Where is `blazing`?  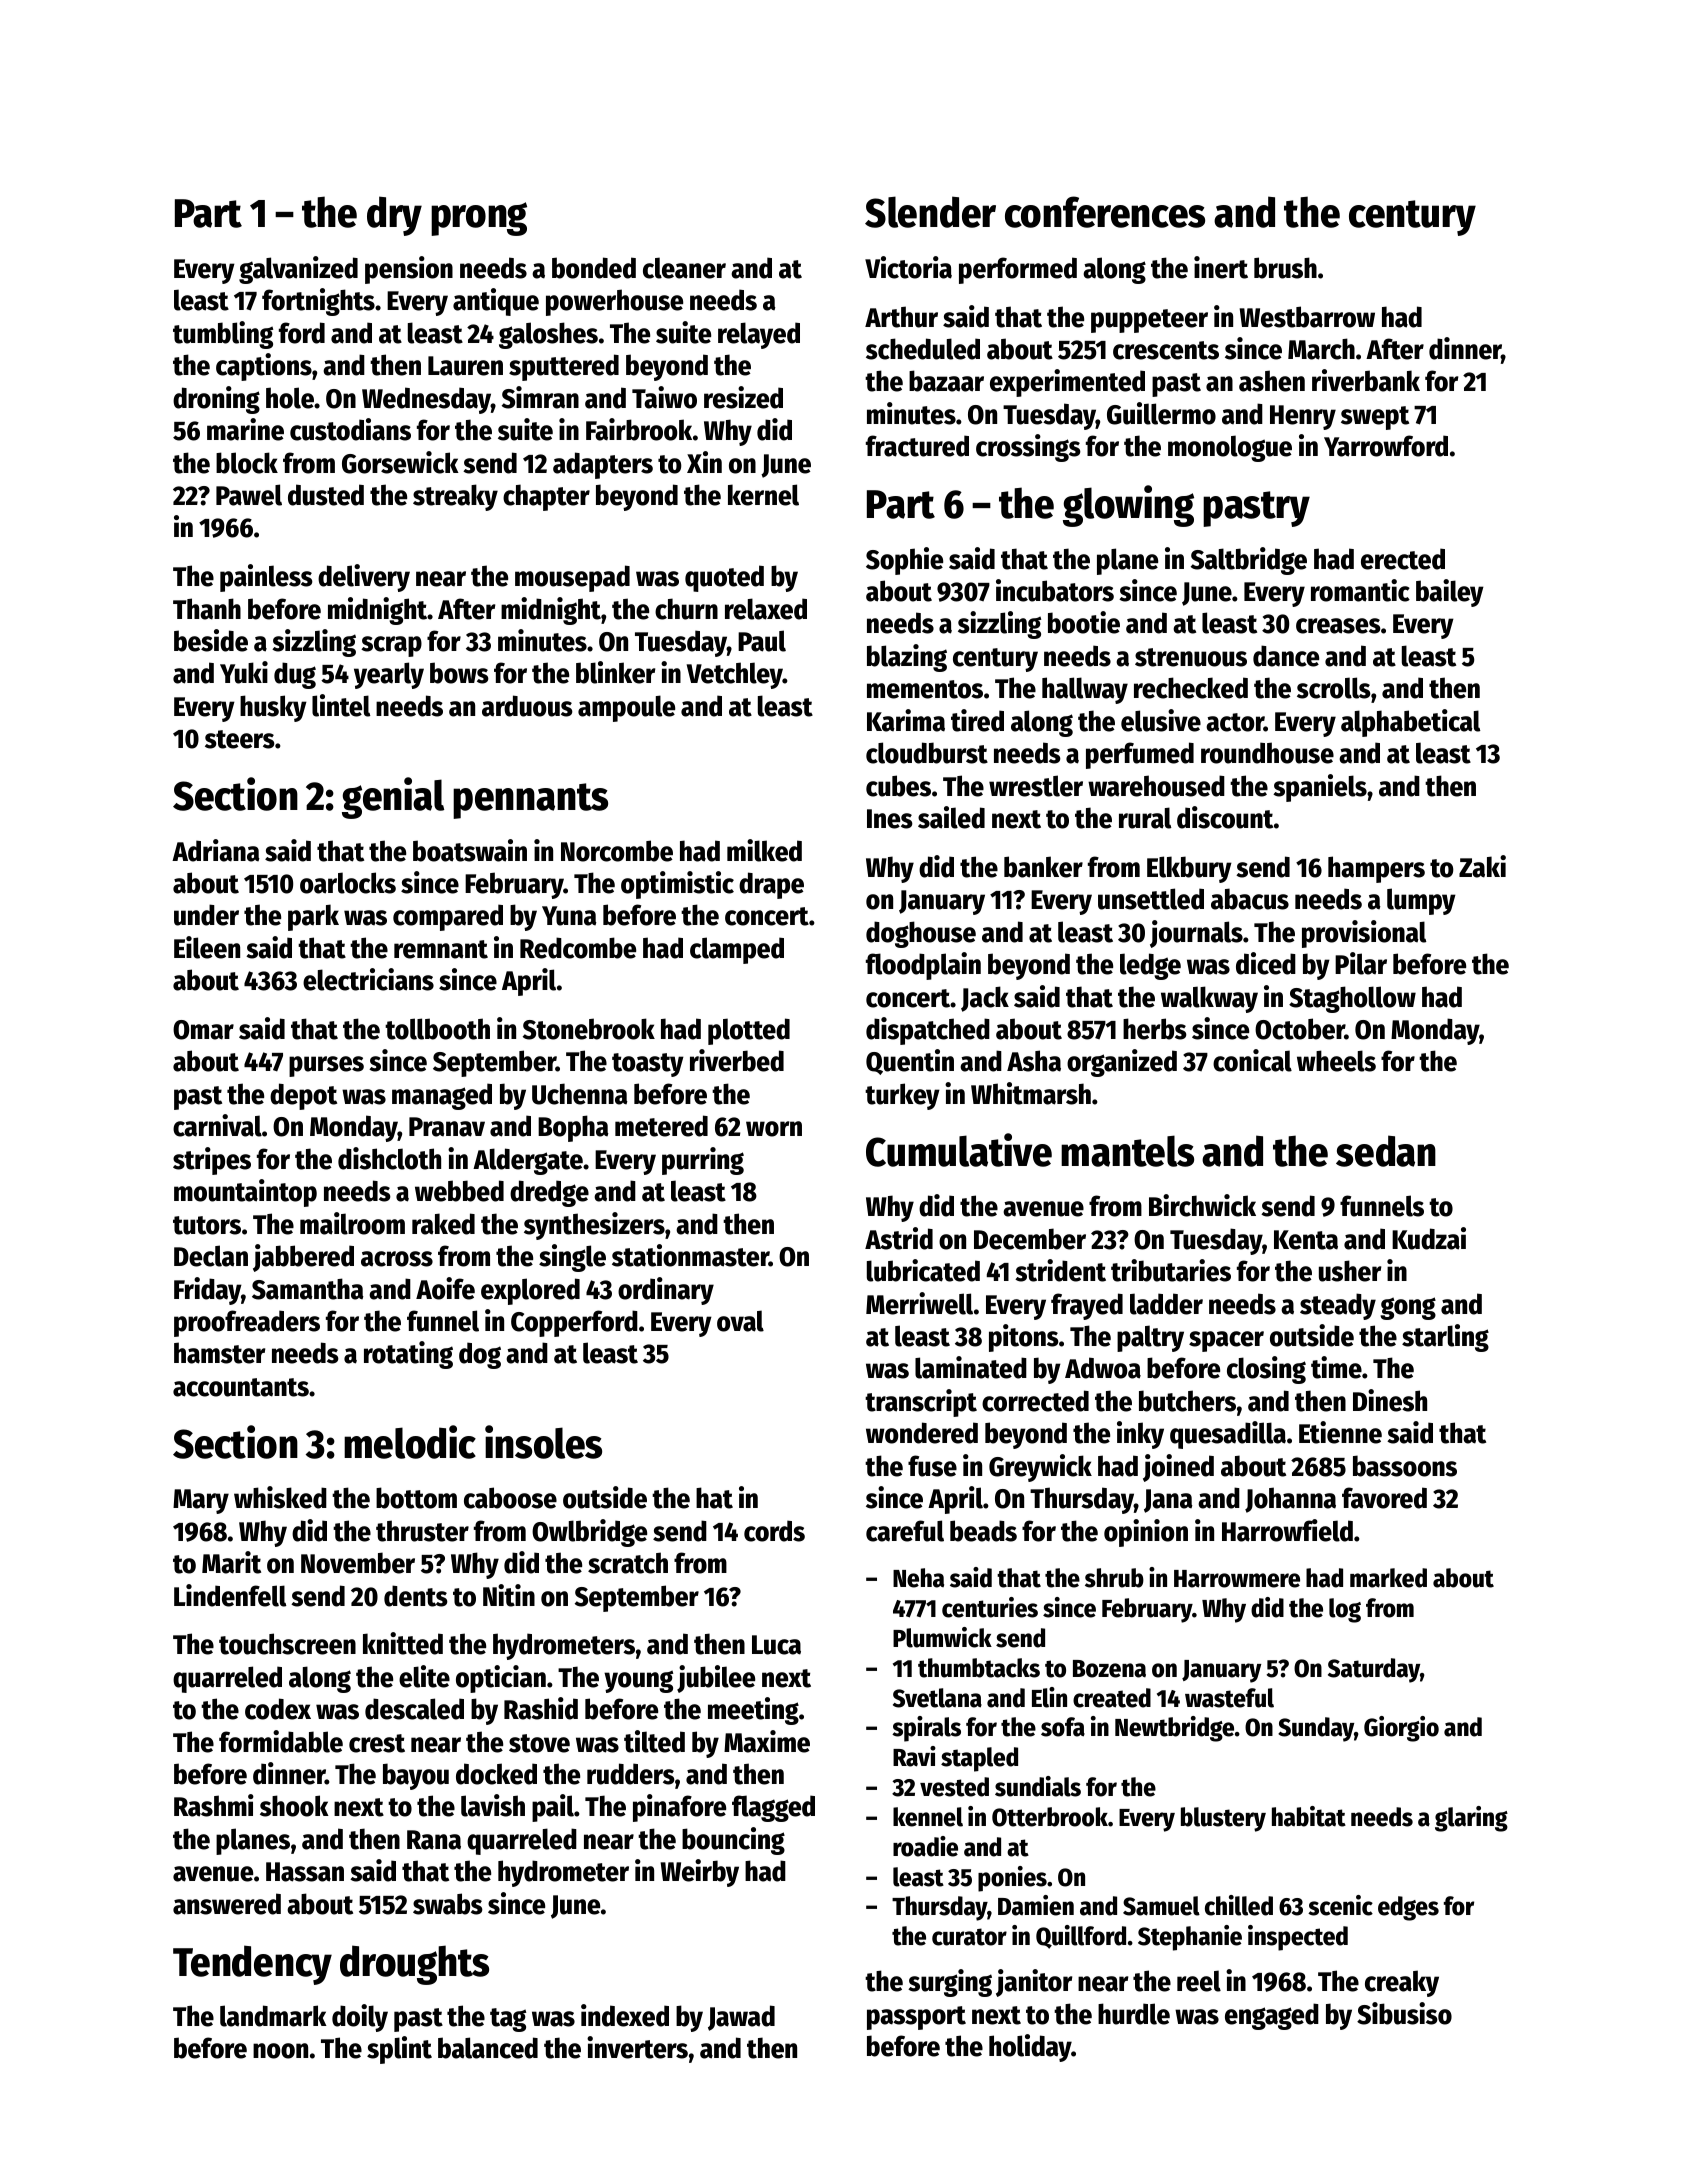
blazing is located at coordinates (907, 658).
